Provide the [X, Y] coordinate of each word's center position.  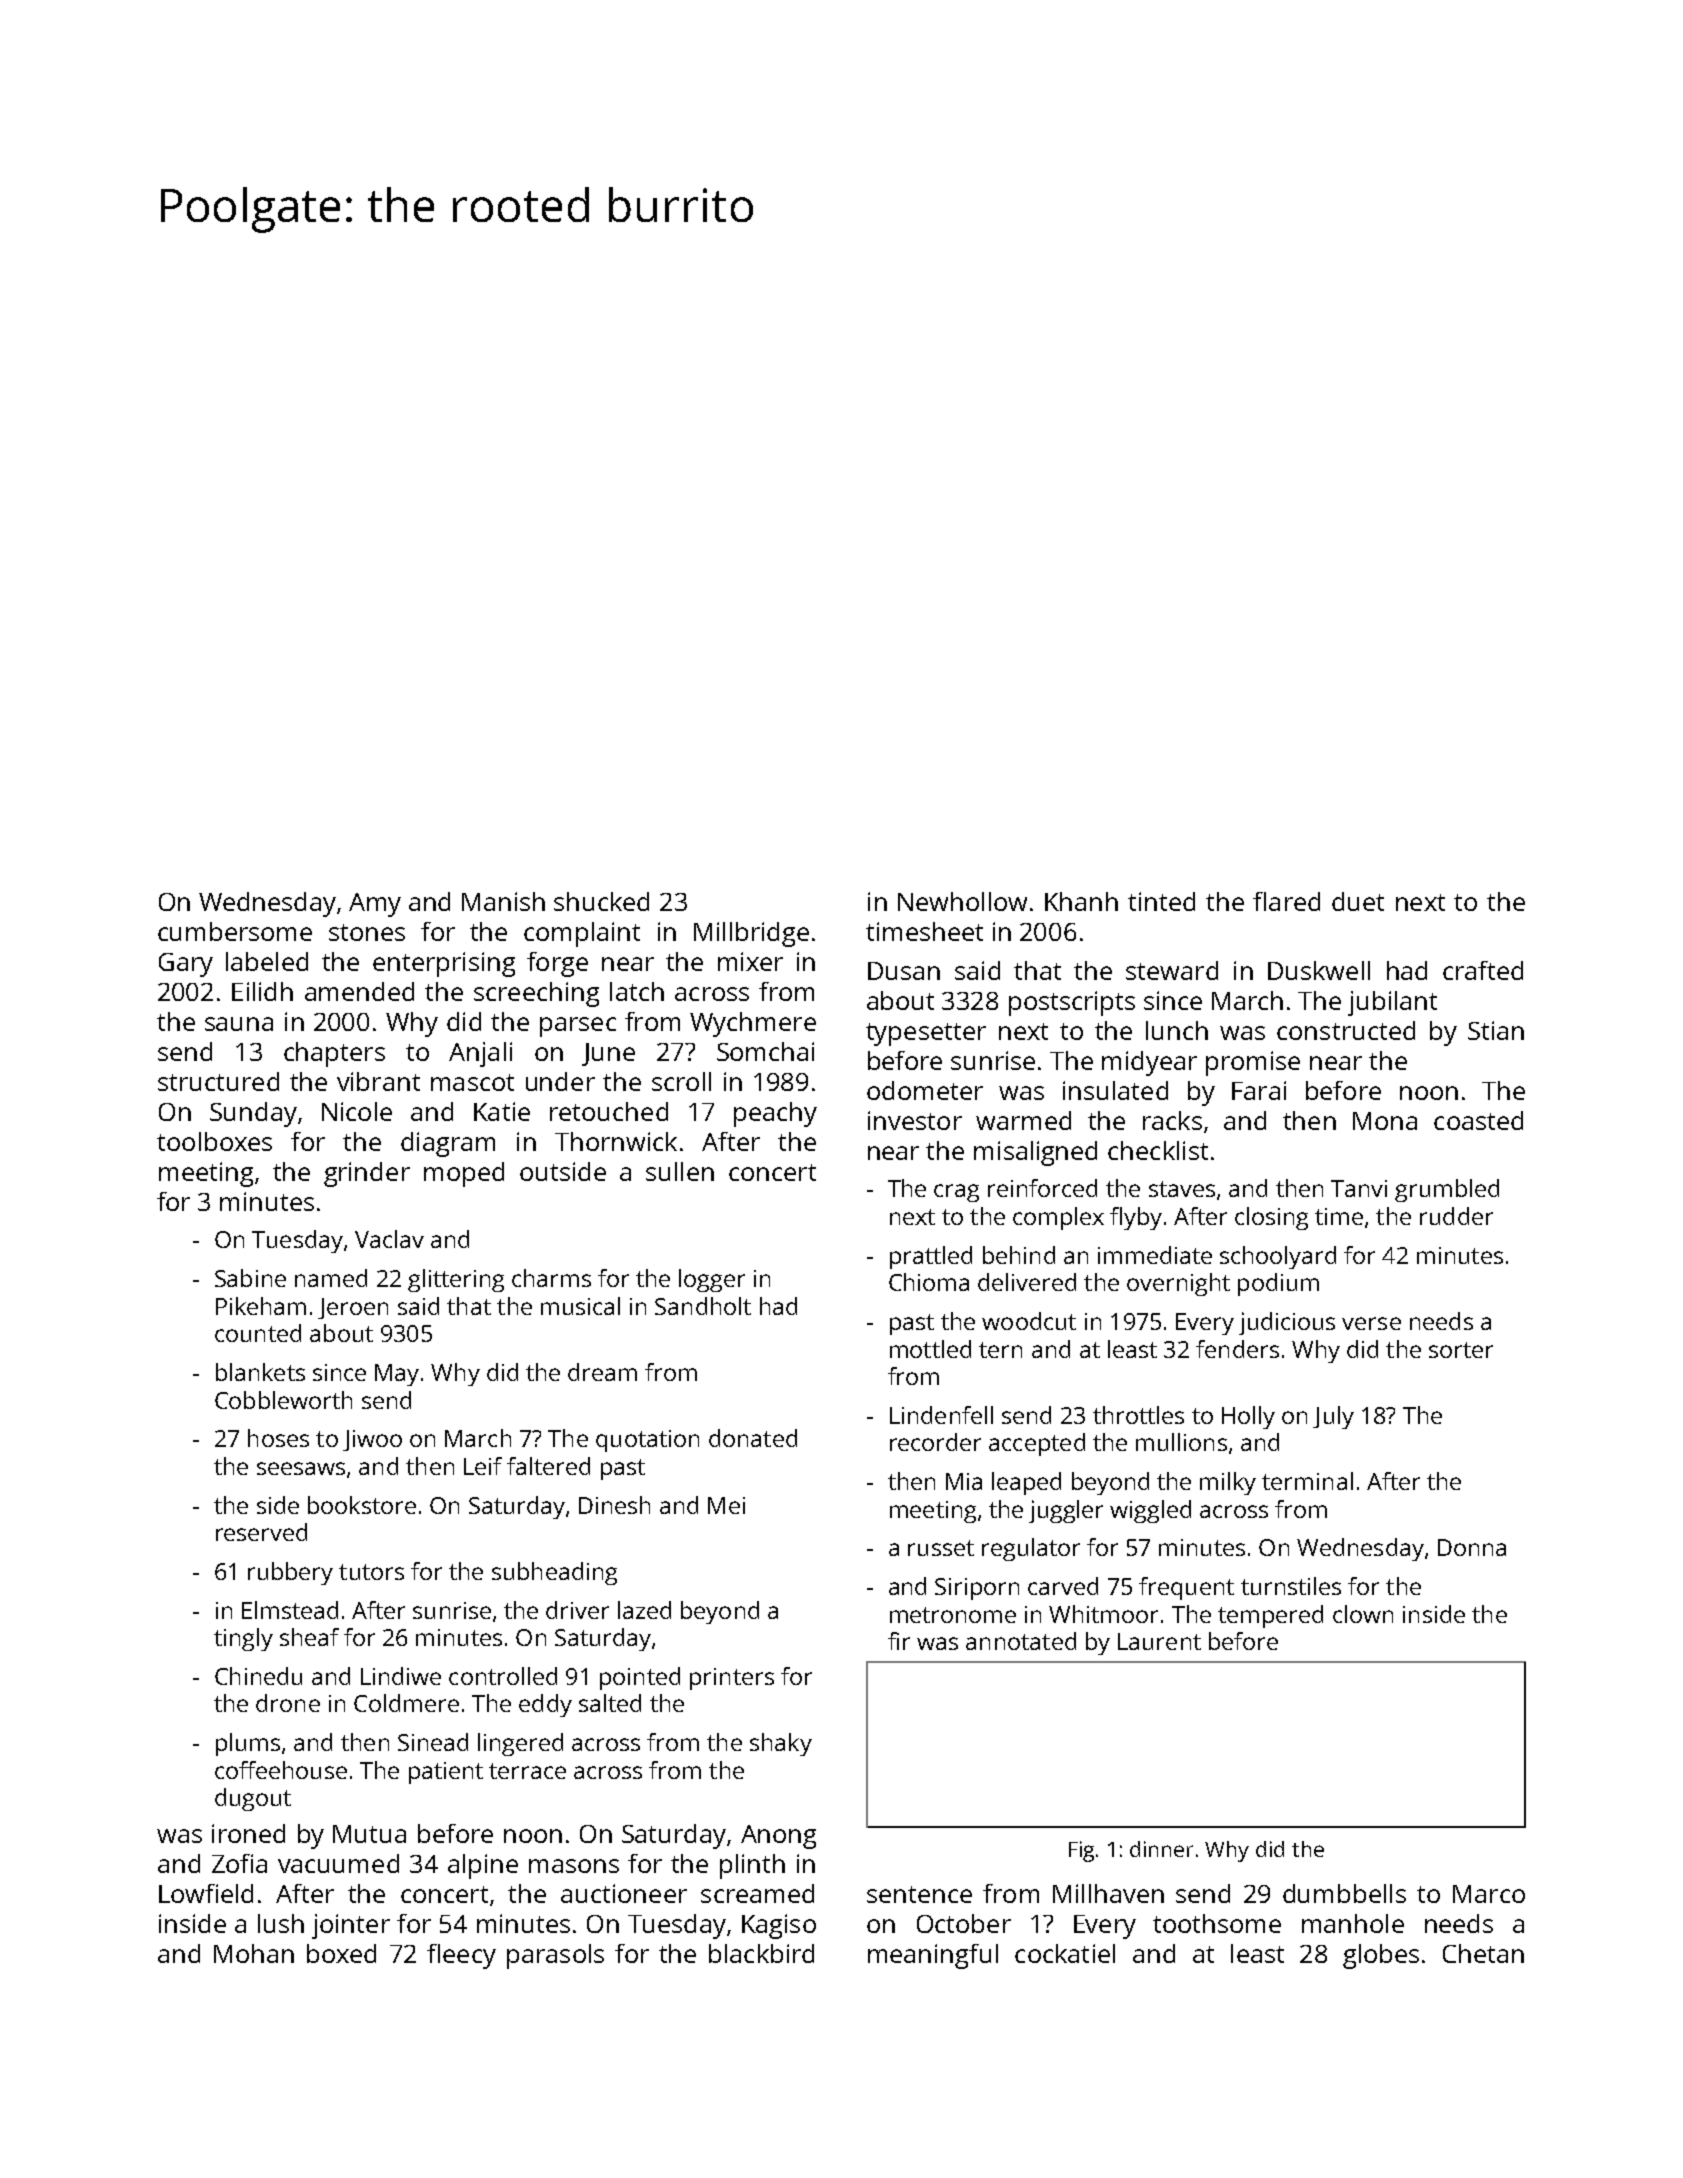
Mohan [254, 1953]
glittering [456, 1280]
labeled [267, 961]
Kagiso [779, 1926]
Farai [1259, 1090]
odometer [925, 1090]
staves [1182, 1189]
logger [712, 1280]
